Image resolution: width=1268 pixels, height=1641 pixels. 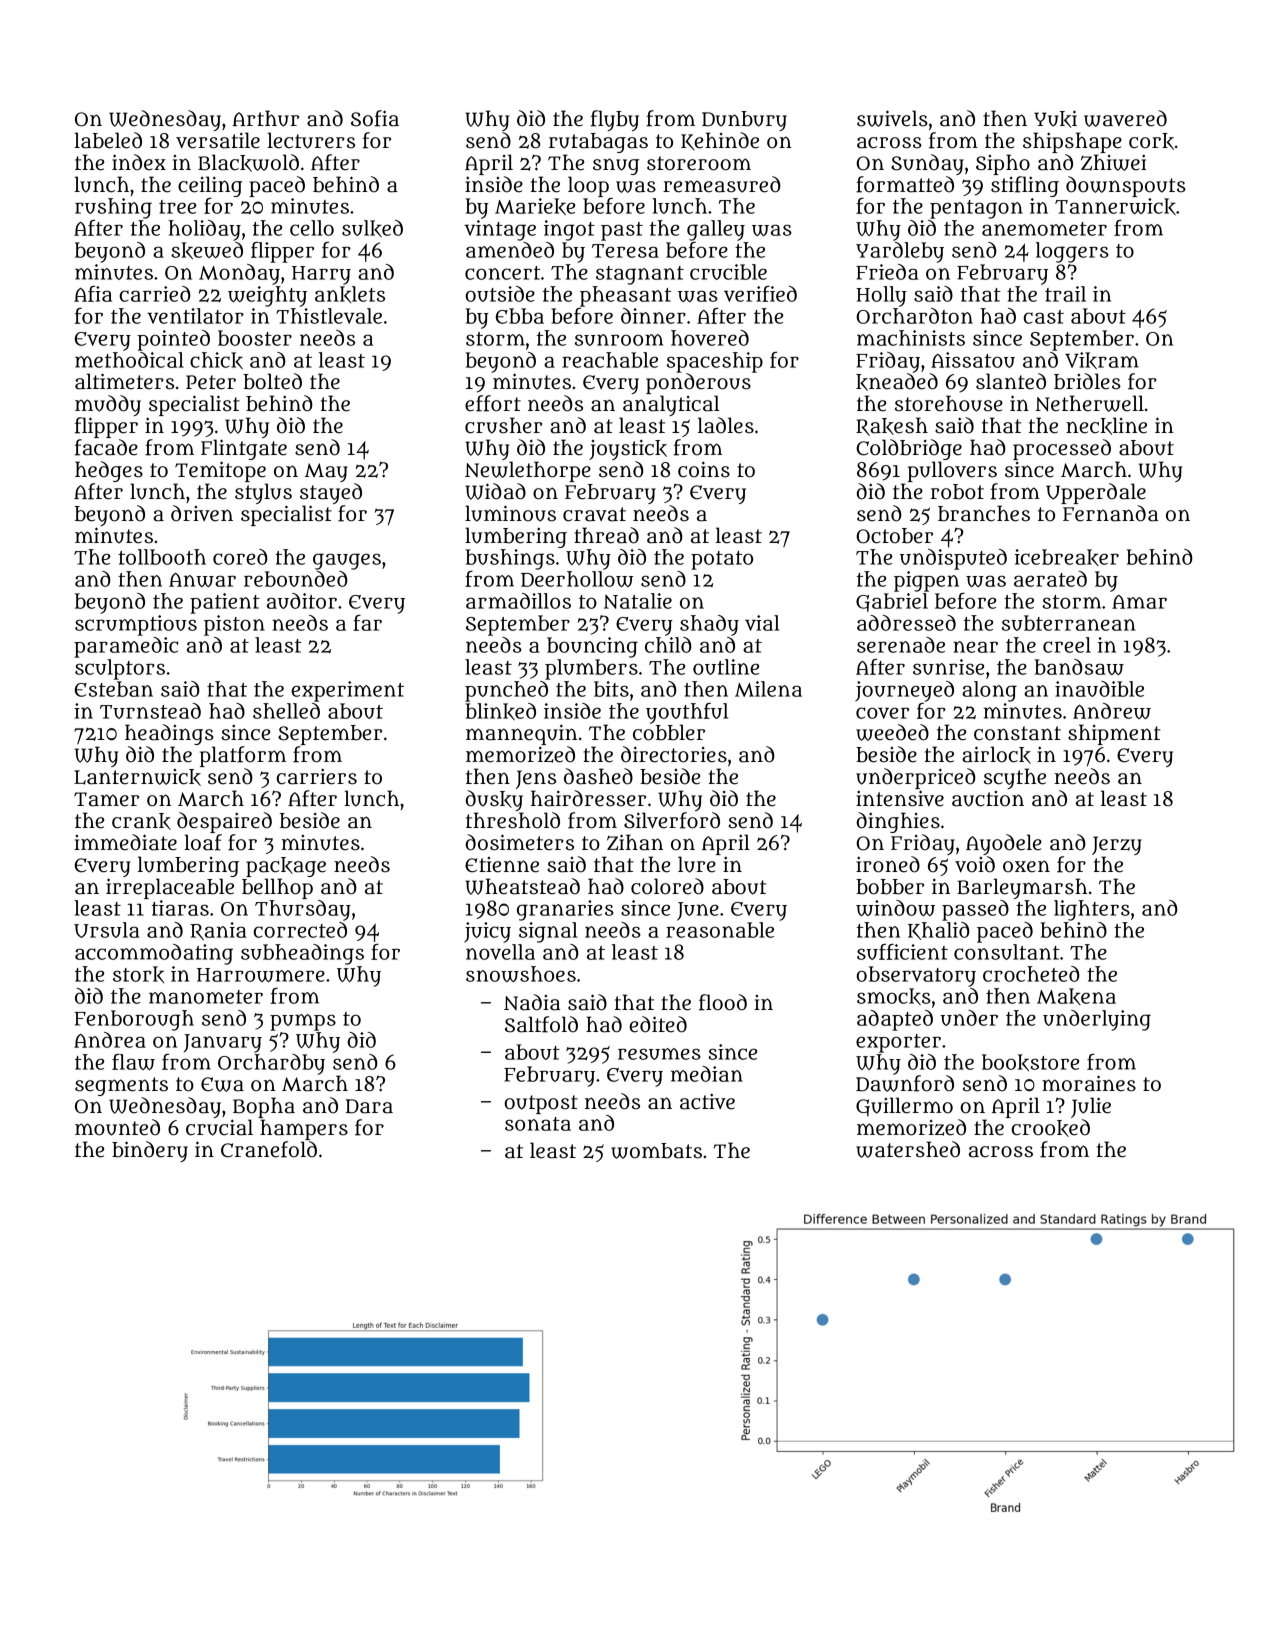 What do you see at coordinates (1089, 1083) in the image?
I see `moraines` at bounding box center [1089, 1083].
